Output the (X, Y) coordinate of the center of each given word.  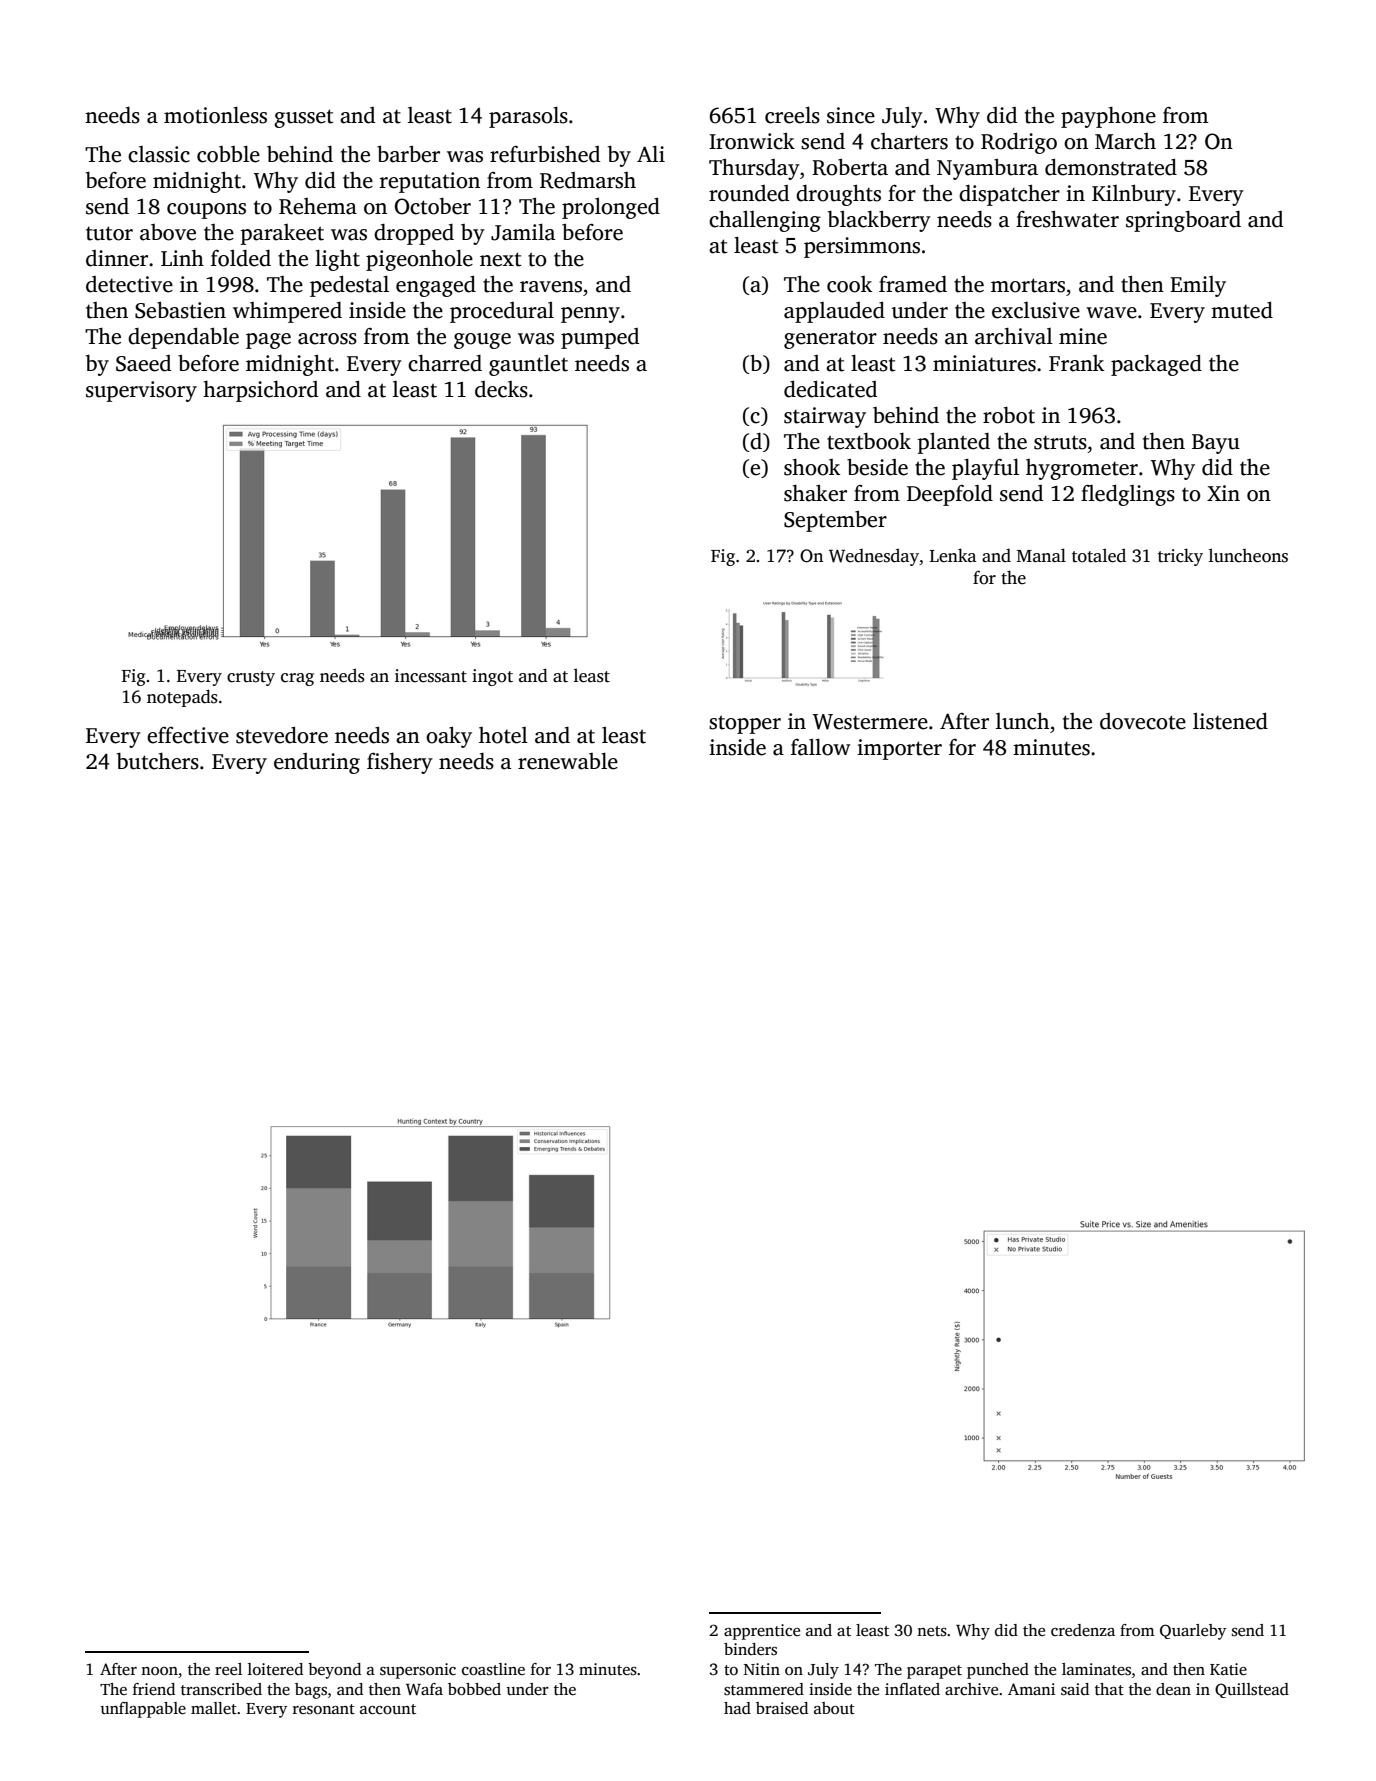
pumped (600, 338)
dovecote (1143, 721)
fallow (820, 747)
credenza (1083, 1630)
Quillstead (1252, 1690)
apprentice (762, 1632)
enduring (317, 763)
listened (1230, 721)
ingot (492, 677)
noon (159, 1671)
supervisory (141, 391)
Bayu (1216, 444)
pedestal (349, 286)
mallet (214, 1708)
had (737, 1708)
